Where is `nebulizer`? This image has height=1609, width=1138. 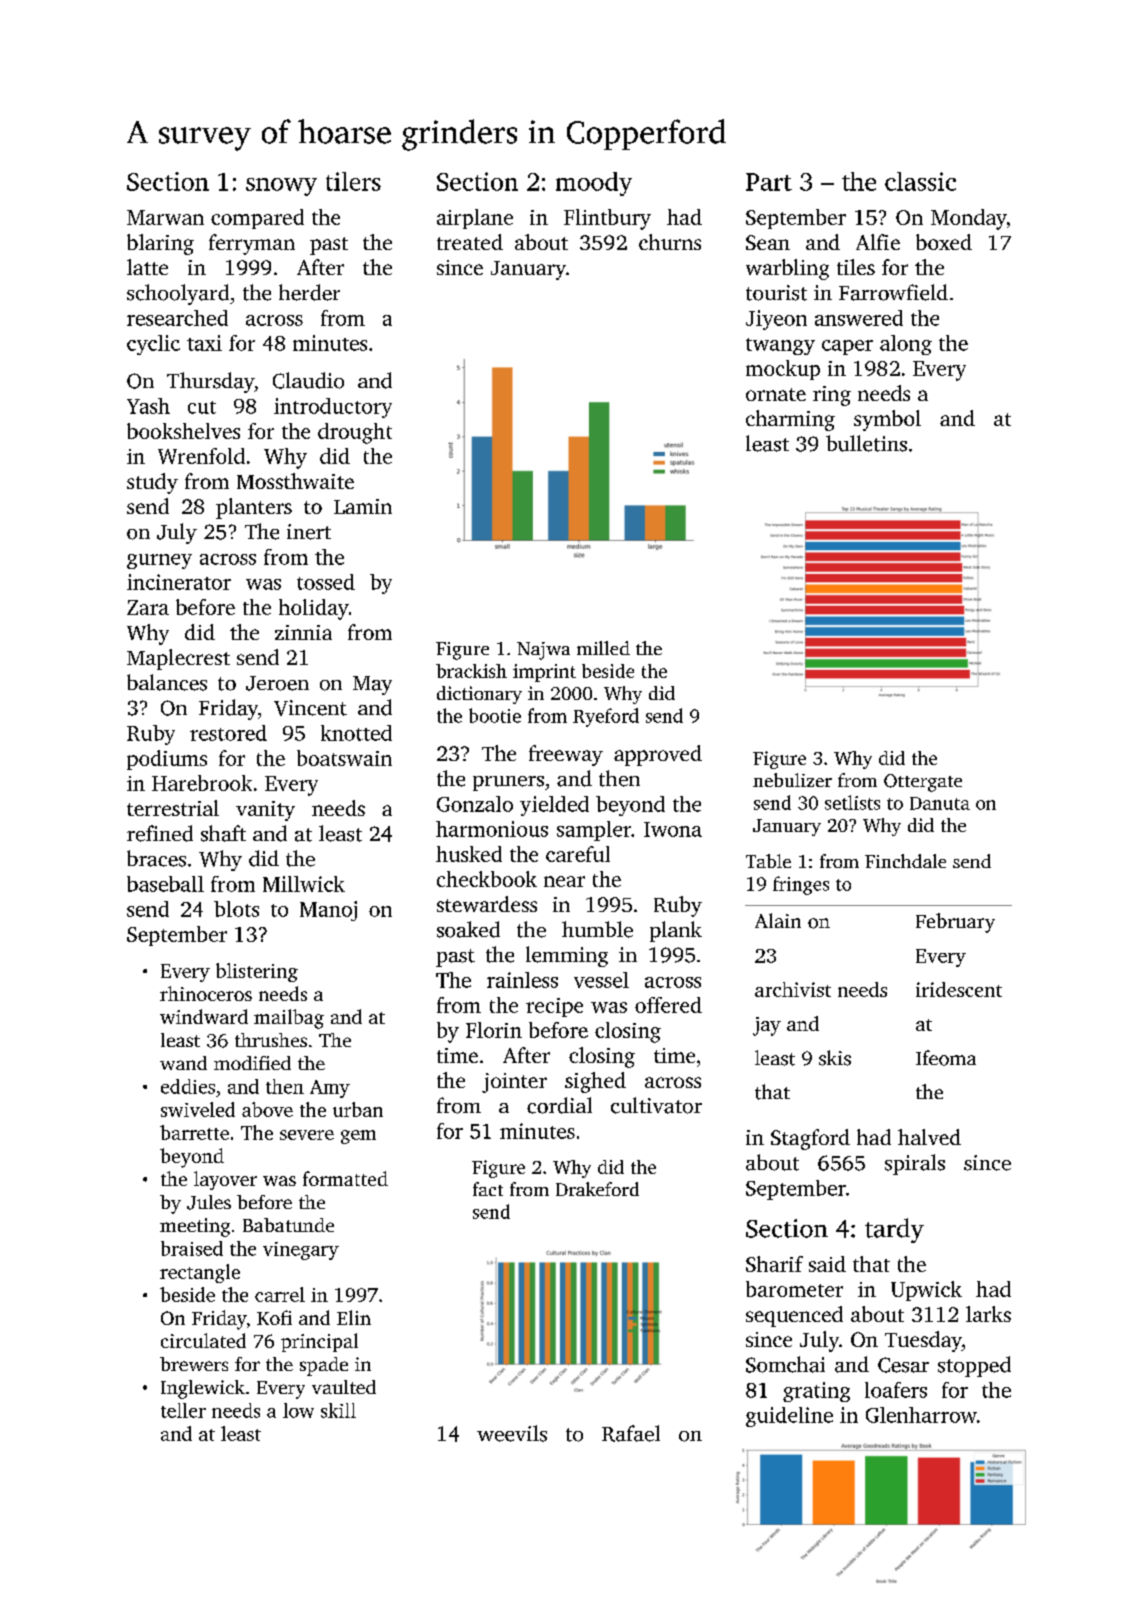
nebulizer is located at coordinates (792, 780).
